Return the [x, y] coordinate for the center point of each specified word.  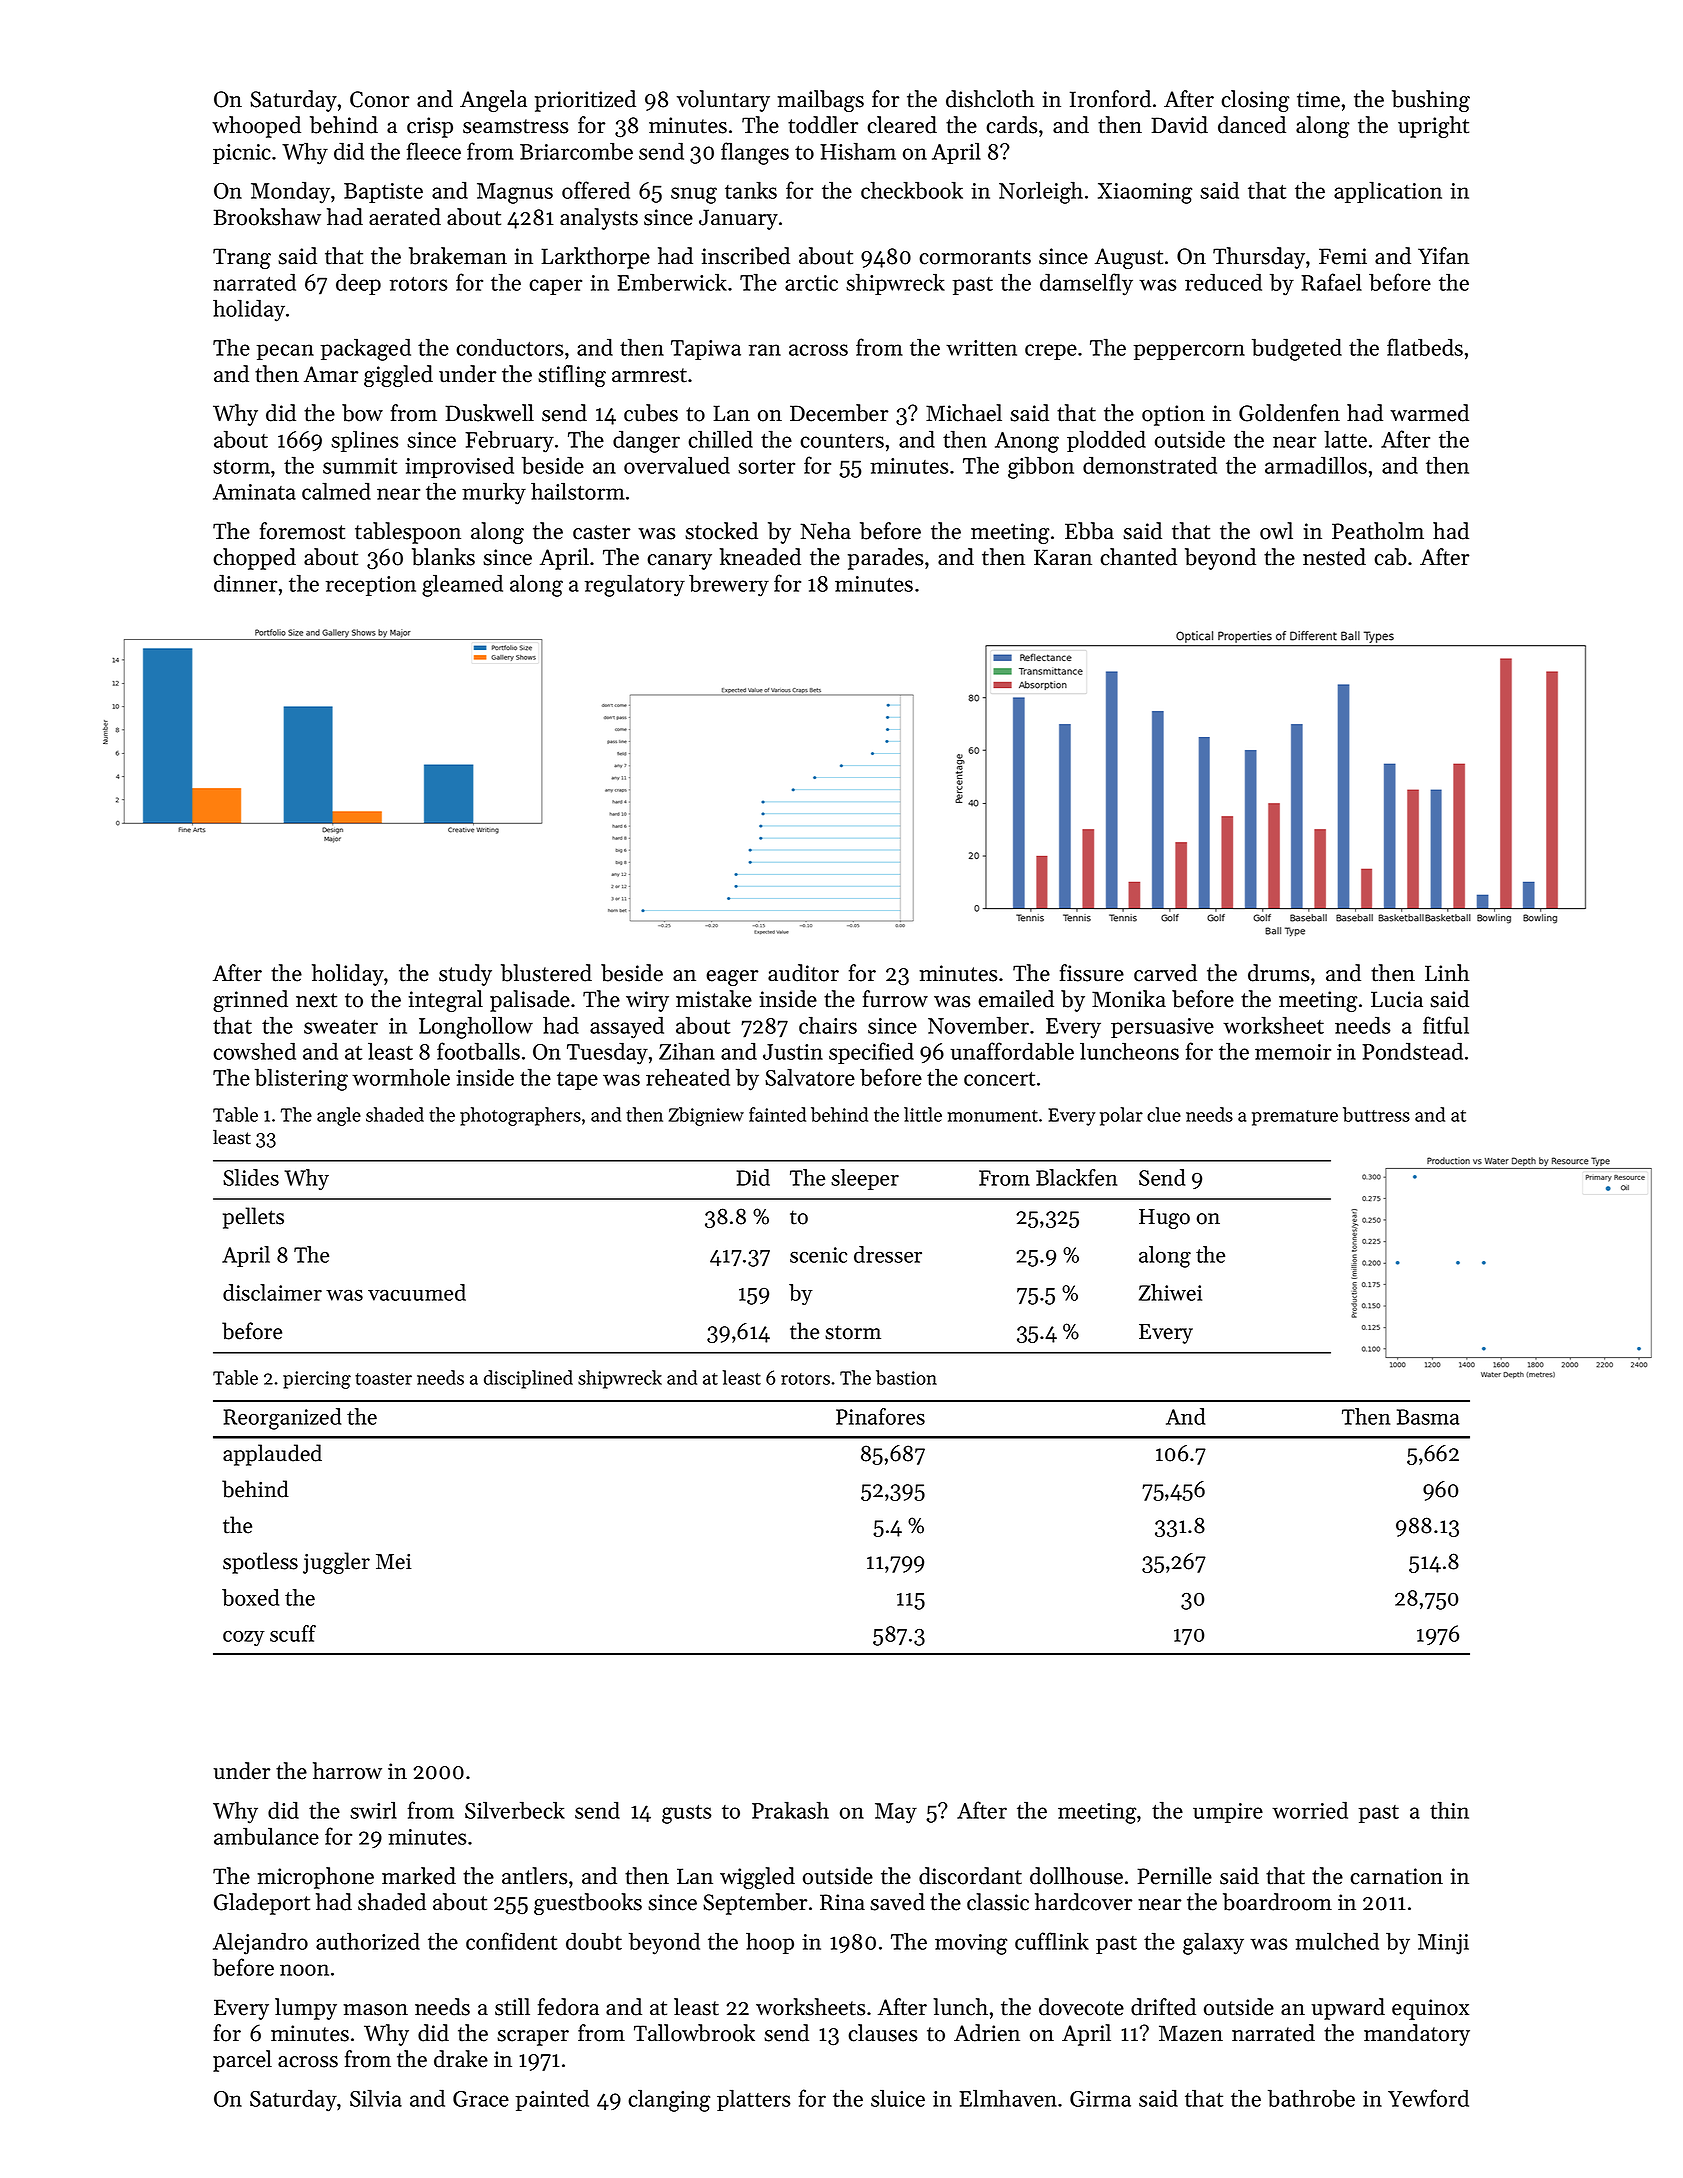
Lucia [1397, 999]
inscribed [745, 256]
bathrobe [1311, 2098]
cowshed [254, 1051]
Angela [493, 101]
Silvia [376, 2098]
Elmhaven [1008, 2098]
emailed [1016, 999]
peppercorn [1189, 352]
